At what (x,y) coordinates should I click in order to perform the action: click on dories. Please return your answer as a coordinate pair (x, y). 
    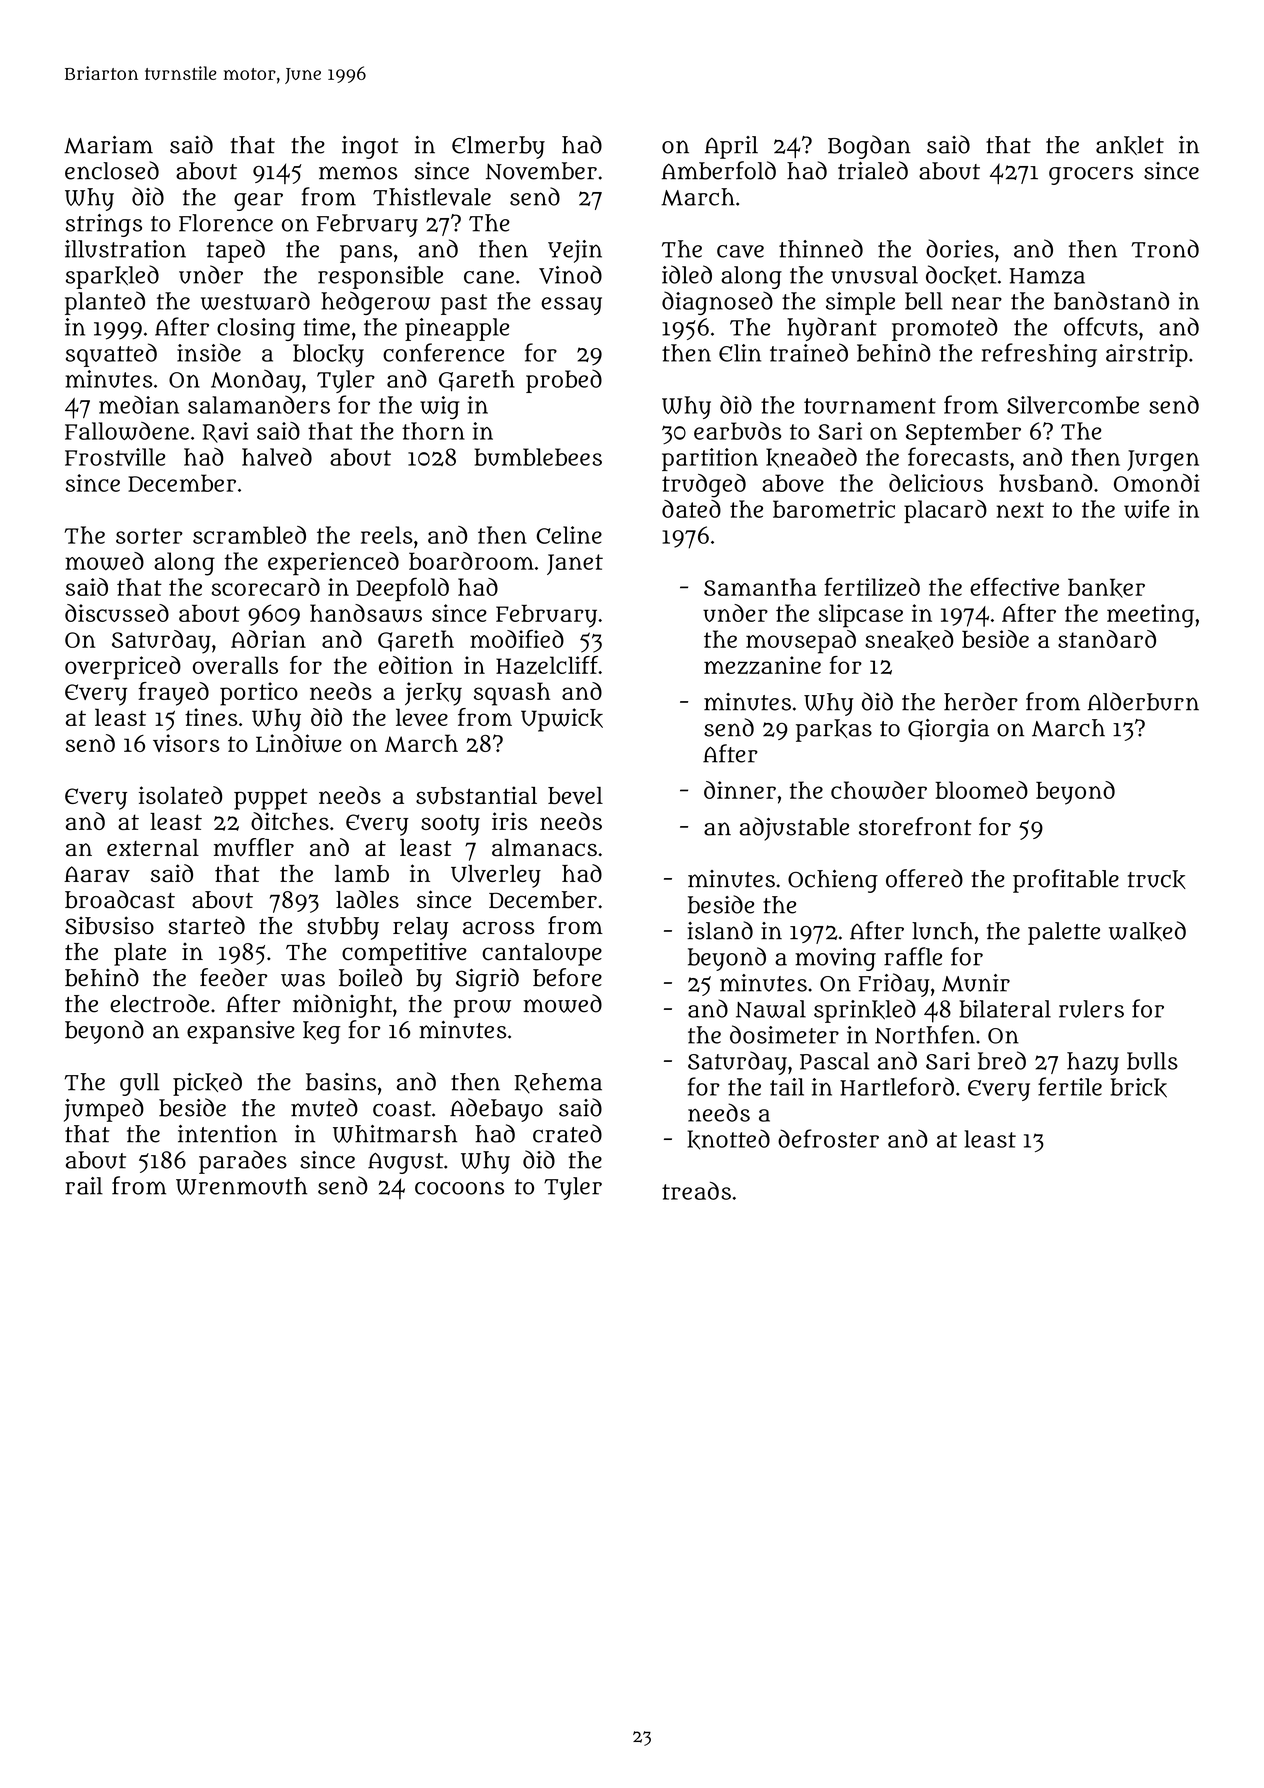
    Looking at the image, I should click on (960, 248).
